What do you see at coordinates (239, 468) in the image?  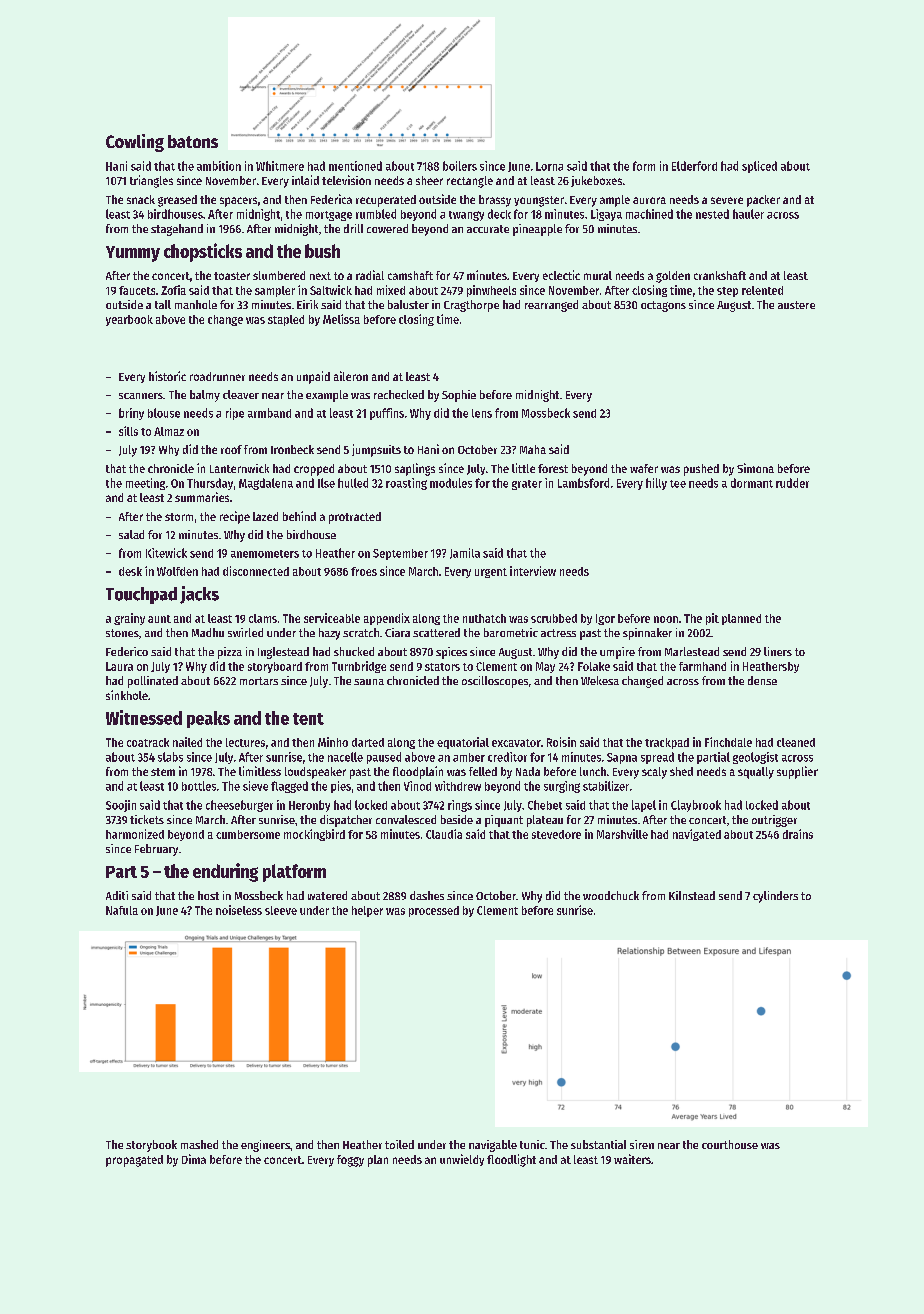 I see `Lanternwick` at bounding box center [239, 468].
